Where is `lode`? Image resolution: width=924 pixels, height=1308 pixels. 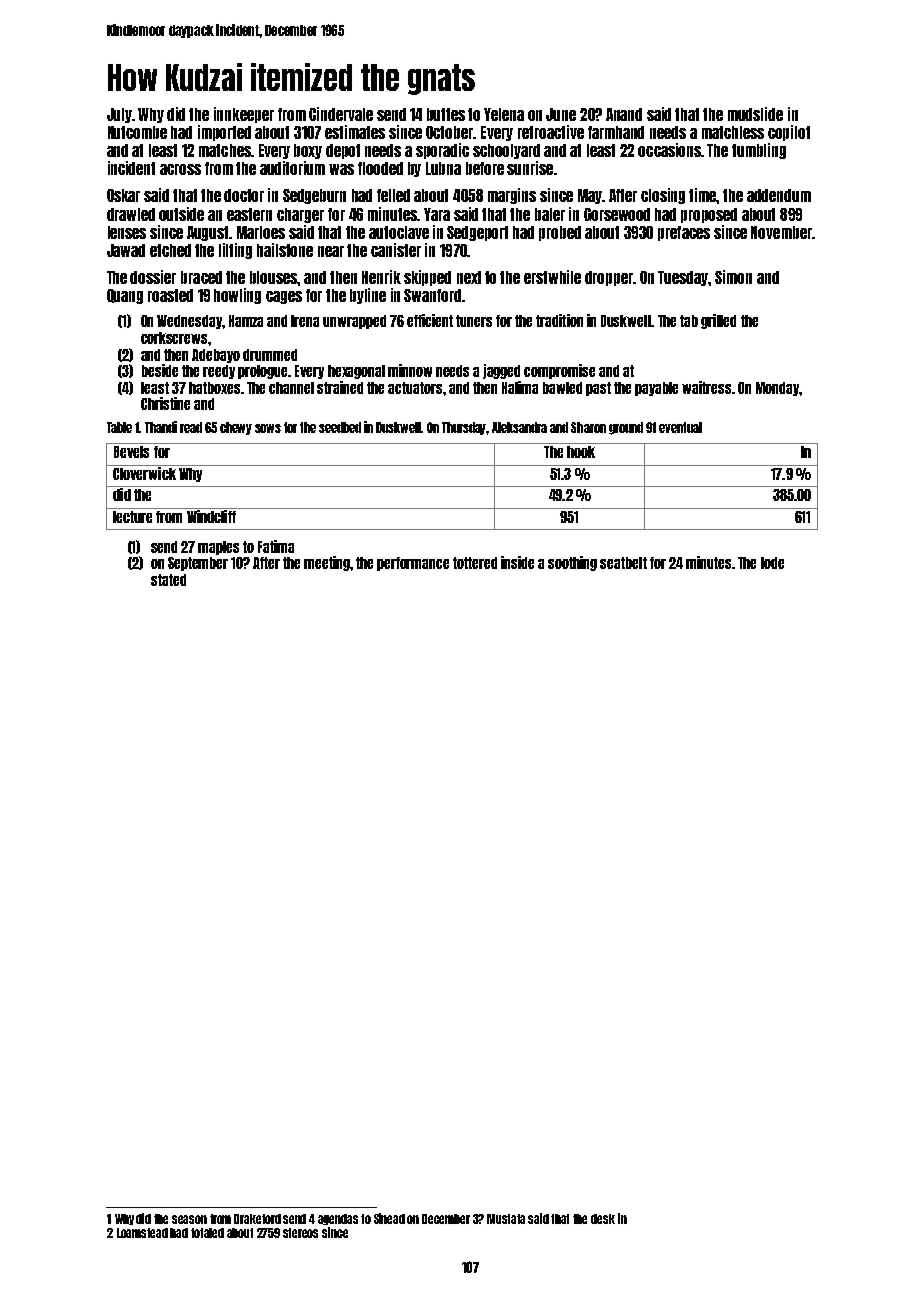
lode is located at coordinates (772, 563).
